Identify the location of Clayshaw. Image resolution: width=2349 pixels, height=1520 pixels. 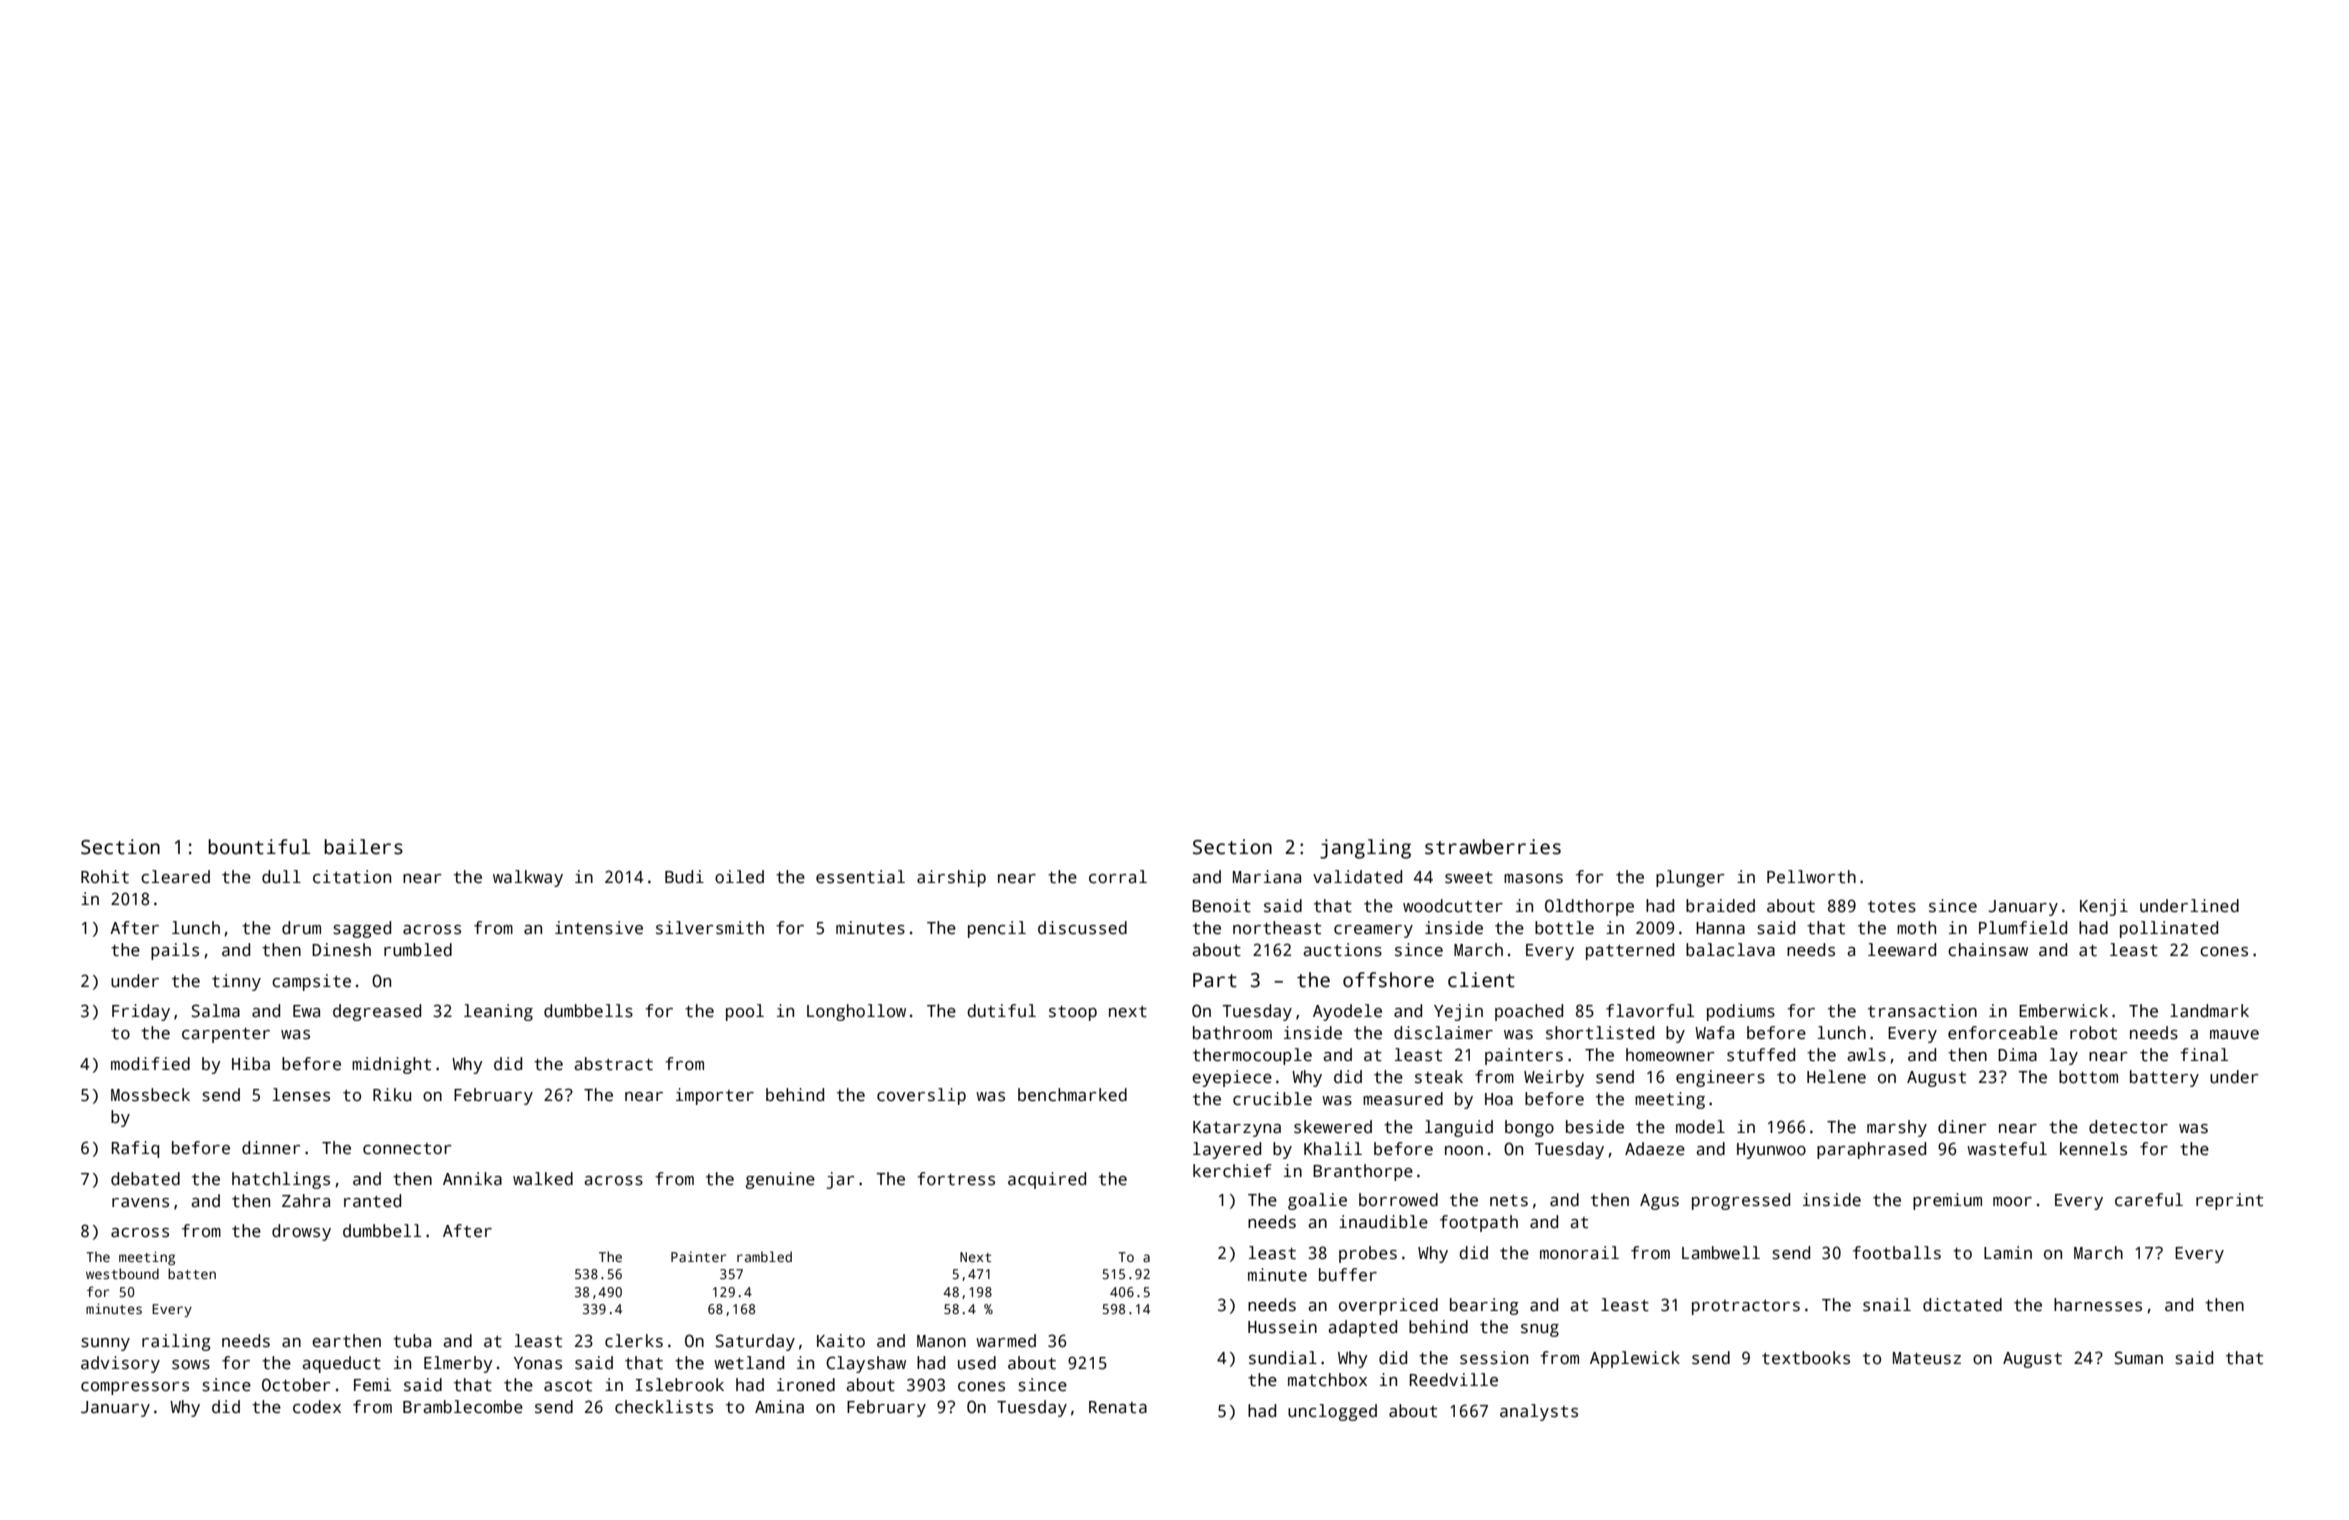
(866, 1364).
